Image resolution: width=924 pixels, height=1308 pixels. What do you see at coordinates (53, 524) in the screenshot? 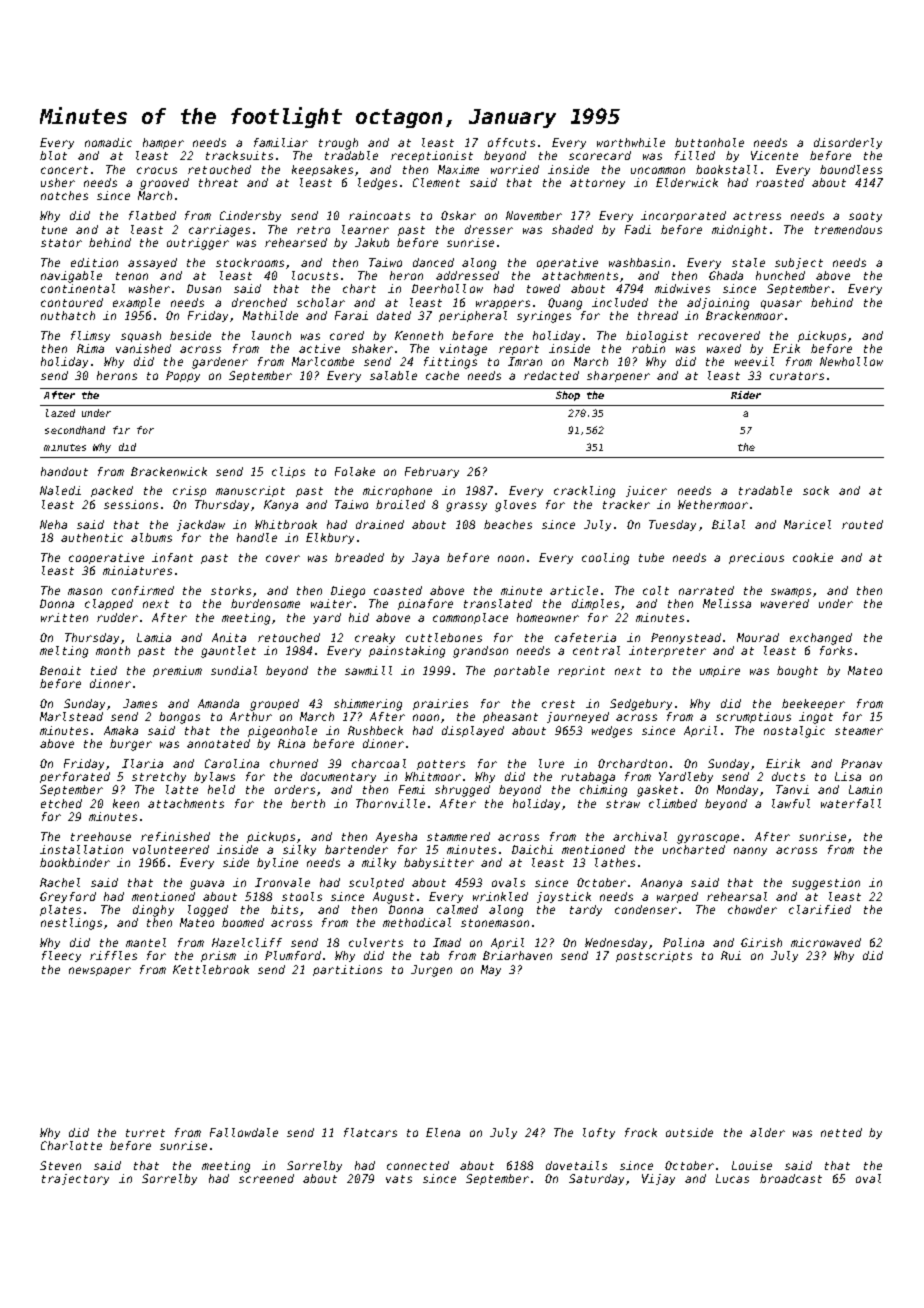
I see `Neha` at bounding box center [53, 524].
